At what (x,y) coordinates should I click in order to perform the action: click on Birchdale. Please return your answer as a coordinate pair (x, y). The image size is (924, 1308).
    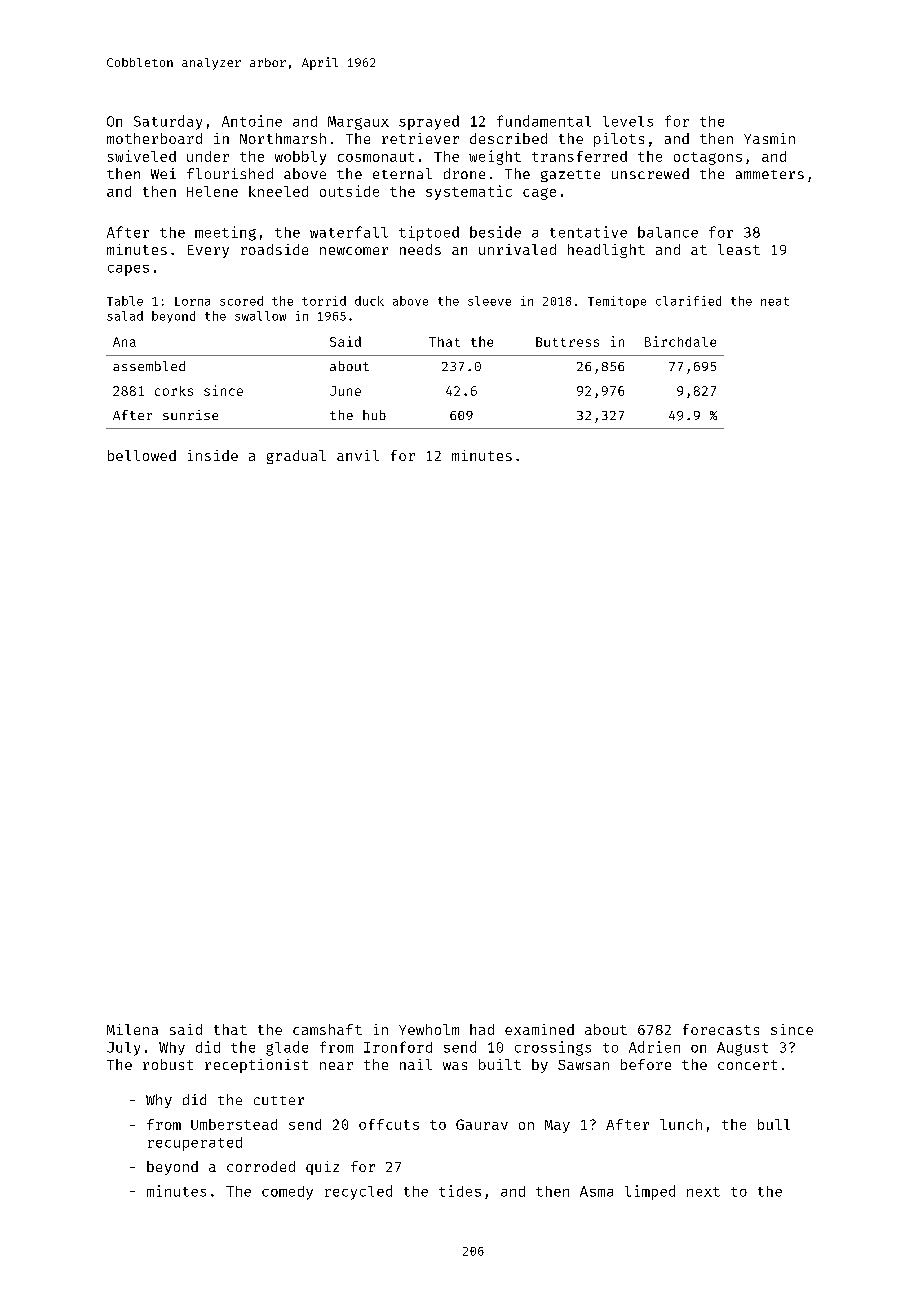
    Looking at the image, I should click on (680, 341).
